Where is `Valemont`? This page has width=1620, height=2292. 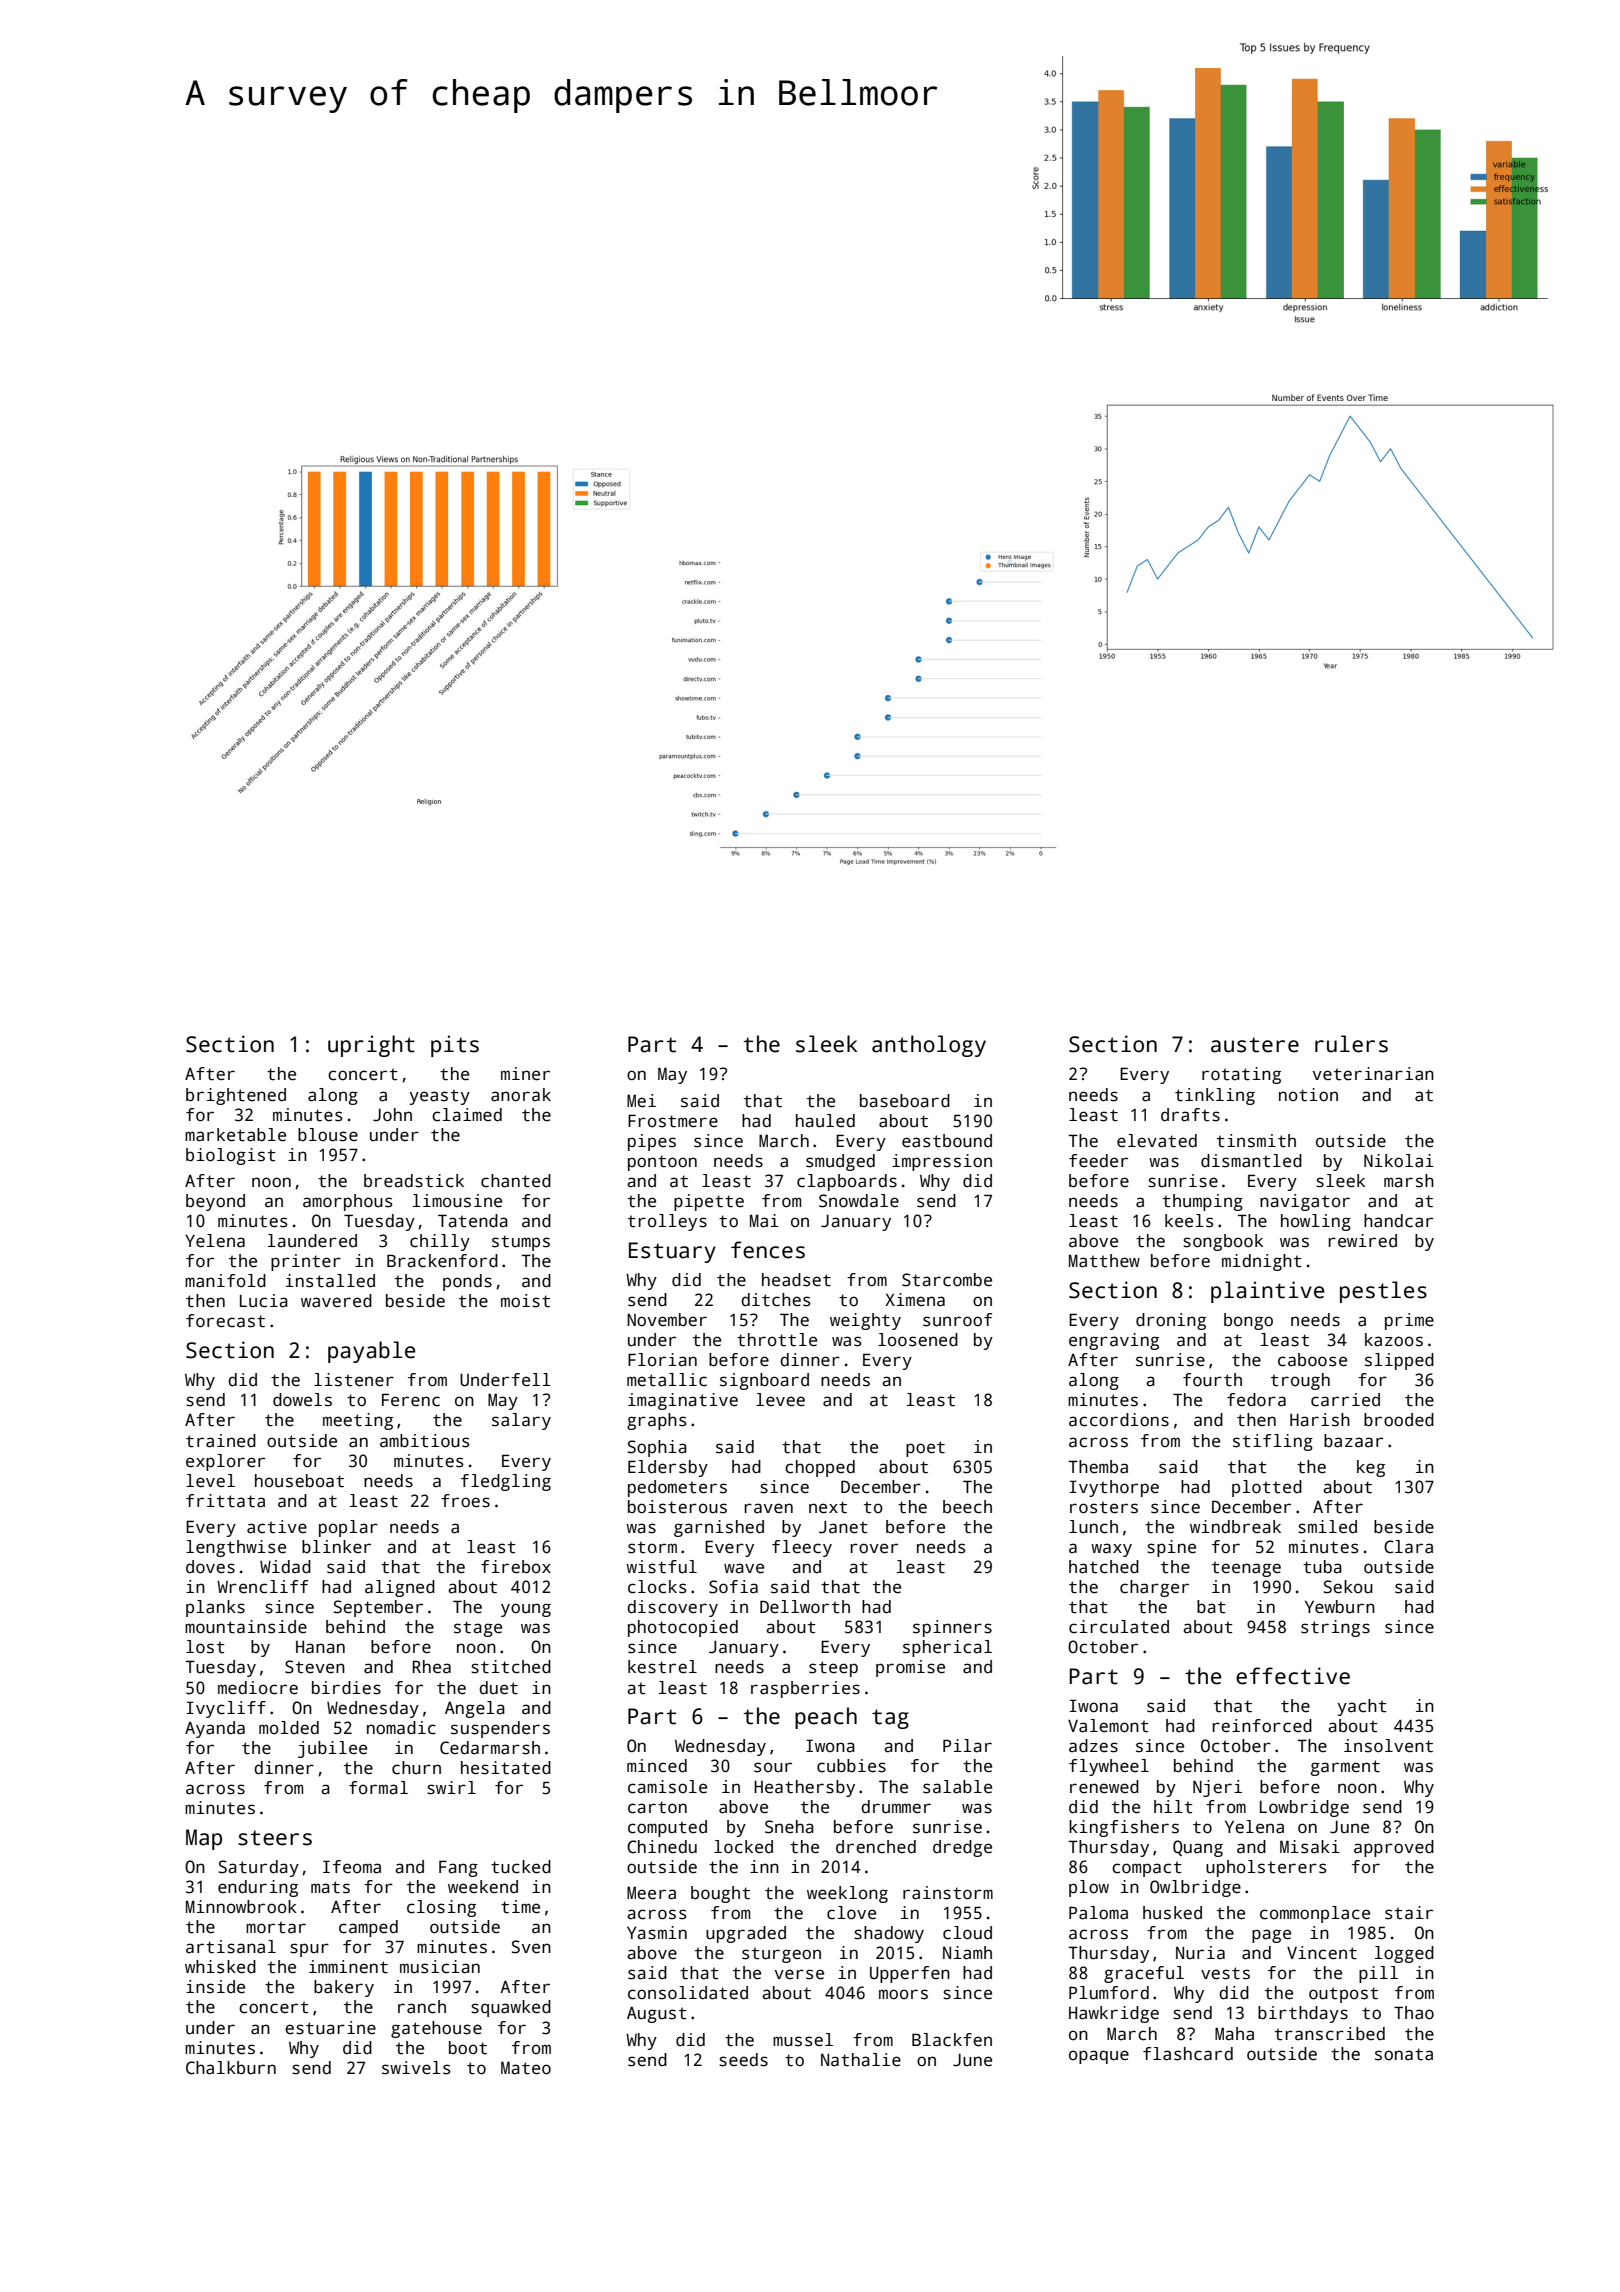
Valemont is located at coordinates (1108, 1726).
